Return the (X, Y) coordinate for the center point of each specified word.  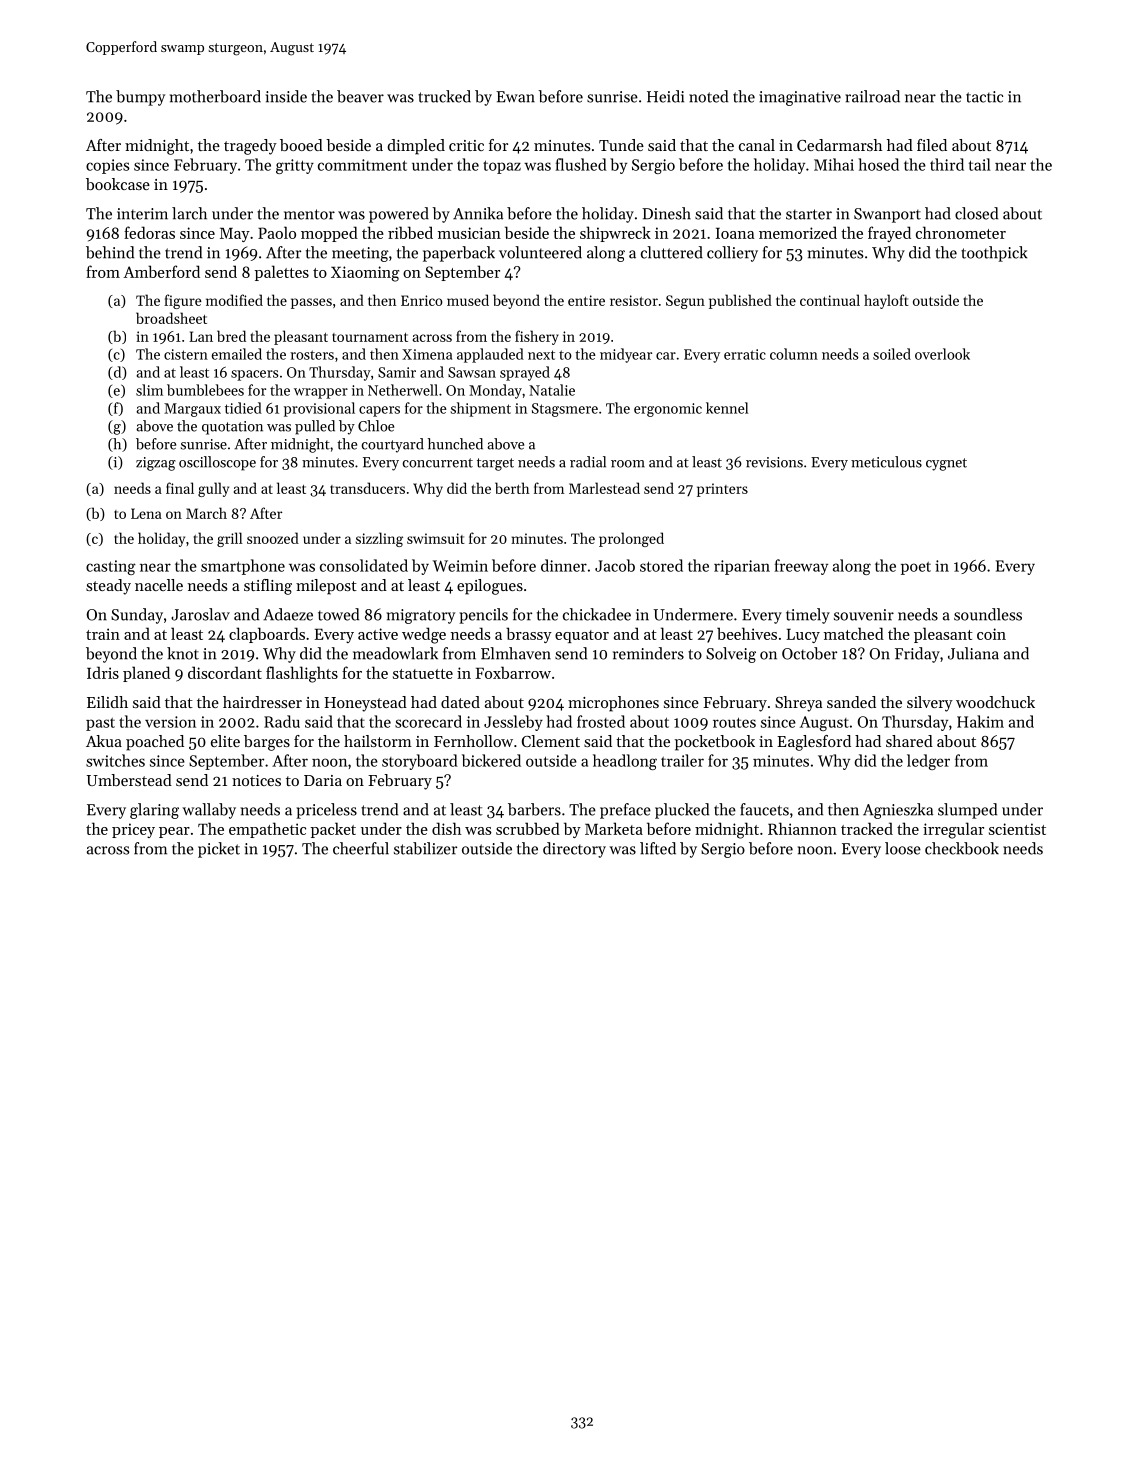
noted (708, 96)
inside (286, 96)
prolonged (631, 539)
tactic (984, 97)
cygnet (946, 464)
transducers (367, 488)
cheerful (361, 848)
